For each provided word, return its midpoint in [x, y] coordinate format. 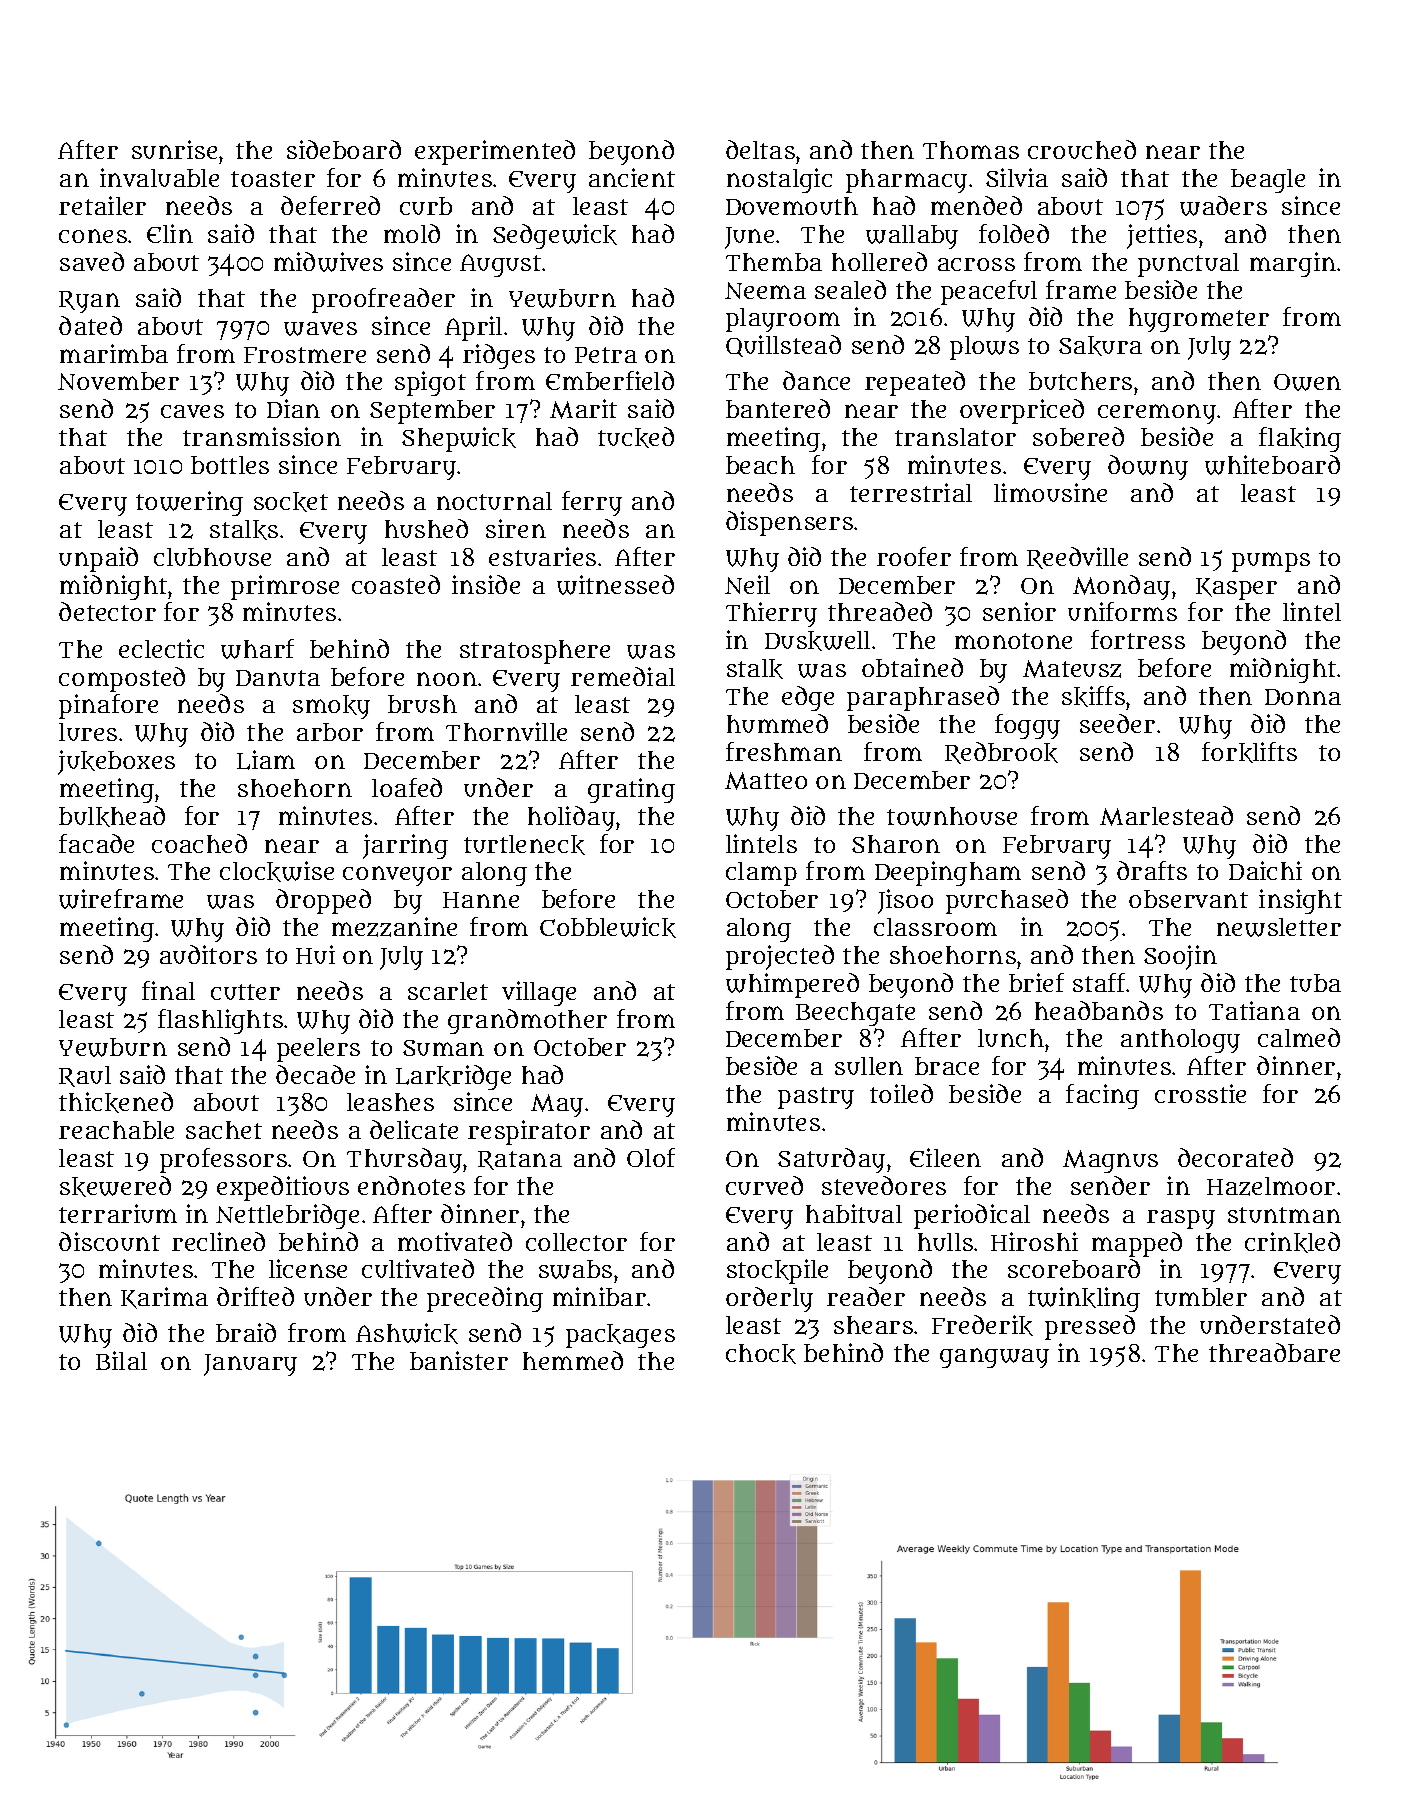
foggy [1027, 726]
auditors [208, 954]
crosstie [1200, 1093]
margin [1293, 264]
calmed [1299, 1037]
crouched [1082, 149]
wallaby [912, 237]
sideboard [344, 149]
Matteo [766, 781]
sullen [869, 1066]
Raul [85, 1076]
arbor [330, 732]
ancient [632, 177]
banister [459, 1360]
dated [90, 325]
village [539, 993]
